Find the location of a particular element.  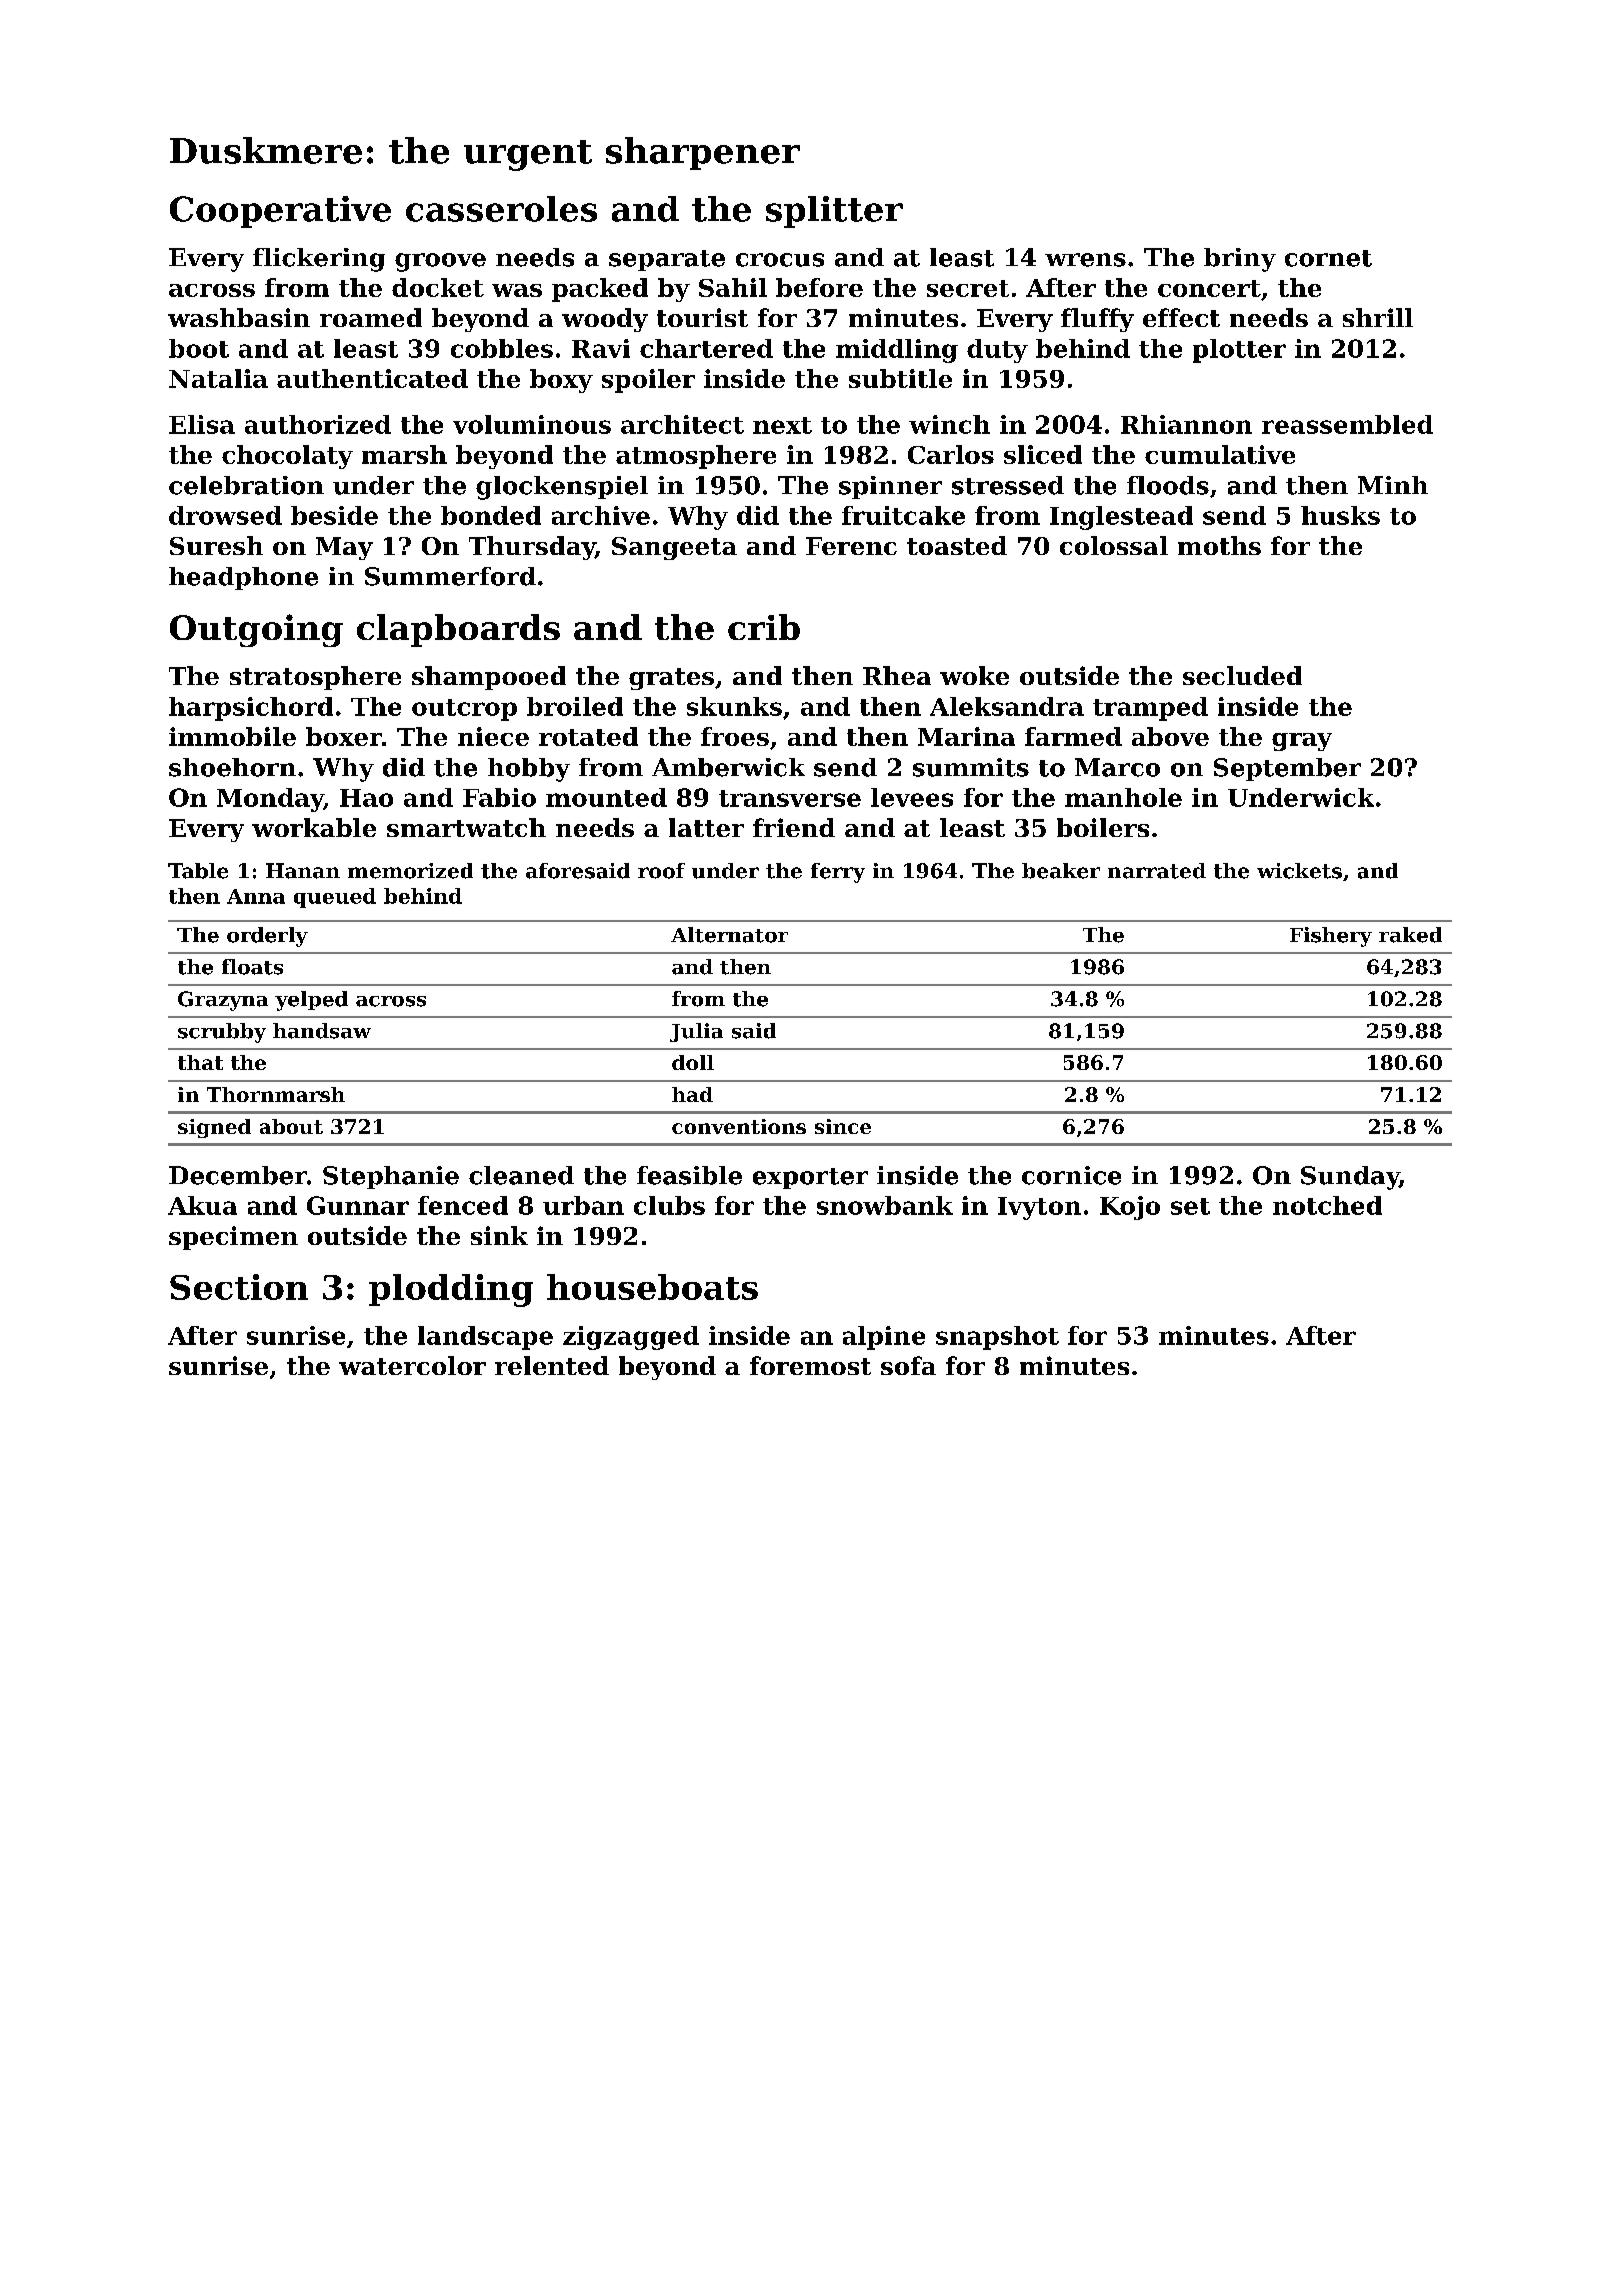

raked is located at coordinates (1410, 935).
